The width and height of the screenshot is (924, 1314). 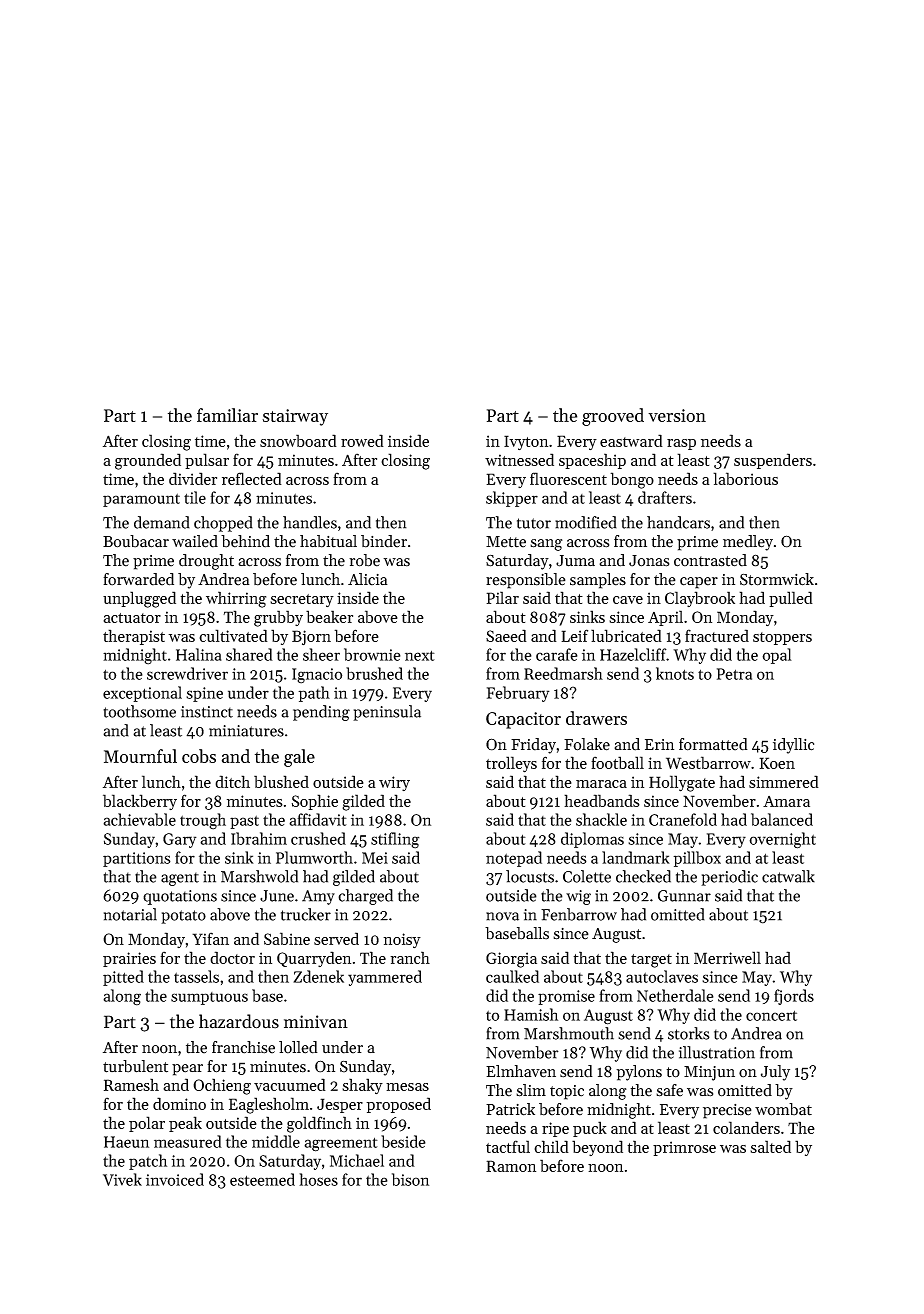 I want to click on familiar, so click(x=227, y=415).
